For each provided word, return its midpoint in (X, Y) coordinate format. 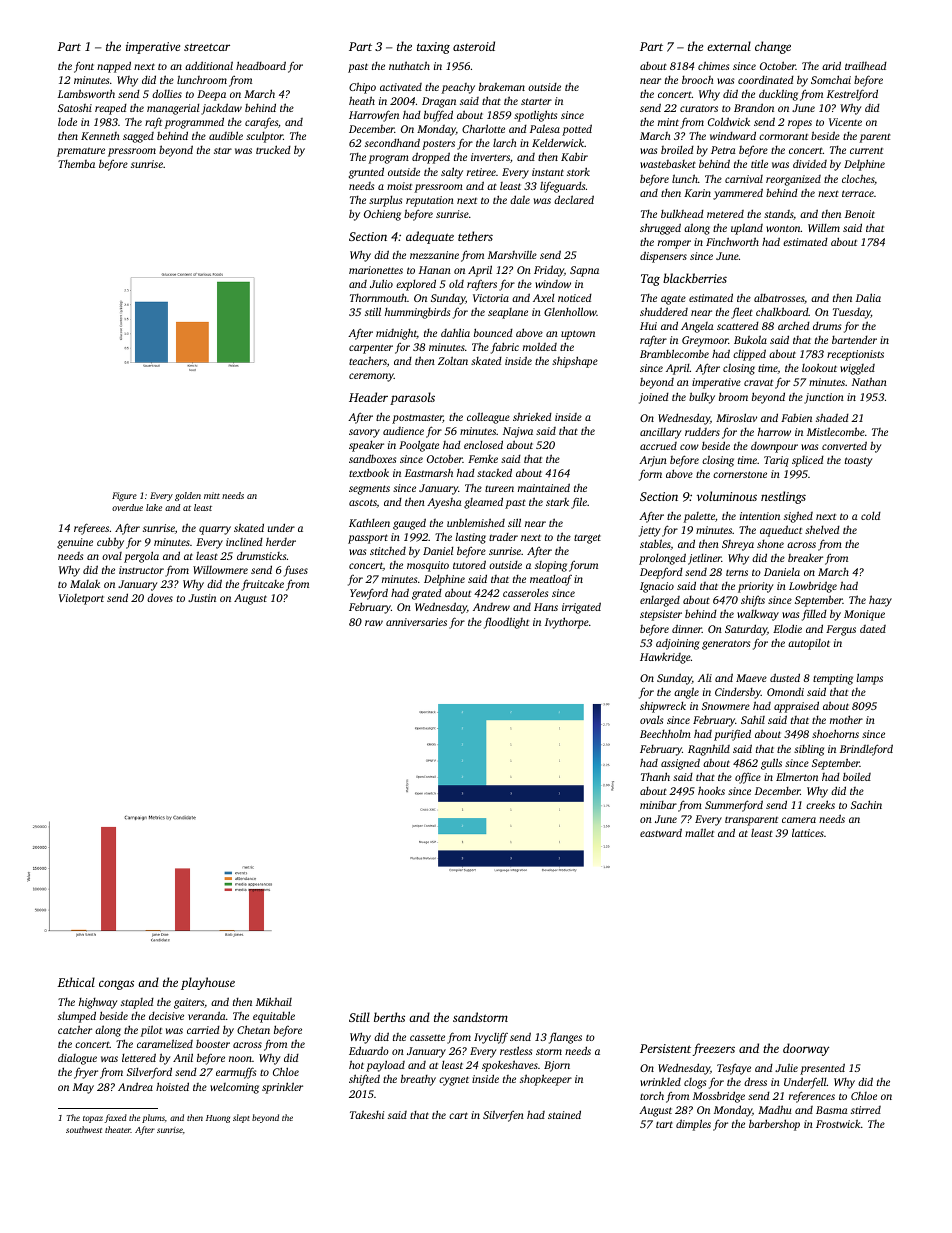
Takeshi (367, 1115)
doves (160, 597)
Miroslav (736, 417)
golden (188, 496)
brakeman (502, 86)
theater (118, 1129)
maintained (544, 487)
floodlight (506, 623)
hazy (880, 601)
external (729, 46)
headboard (261, 65)
